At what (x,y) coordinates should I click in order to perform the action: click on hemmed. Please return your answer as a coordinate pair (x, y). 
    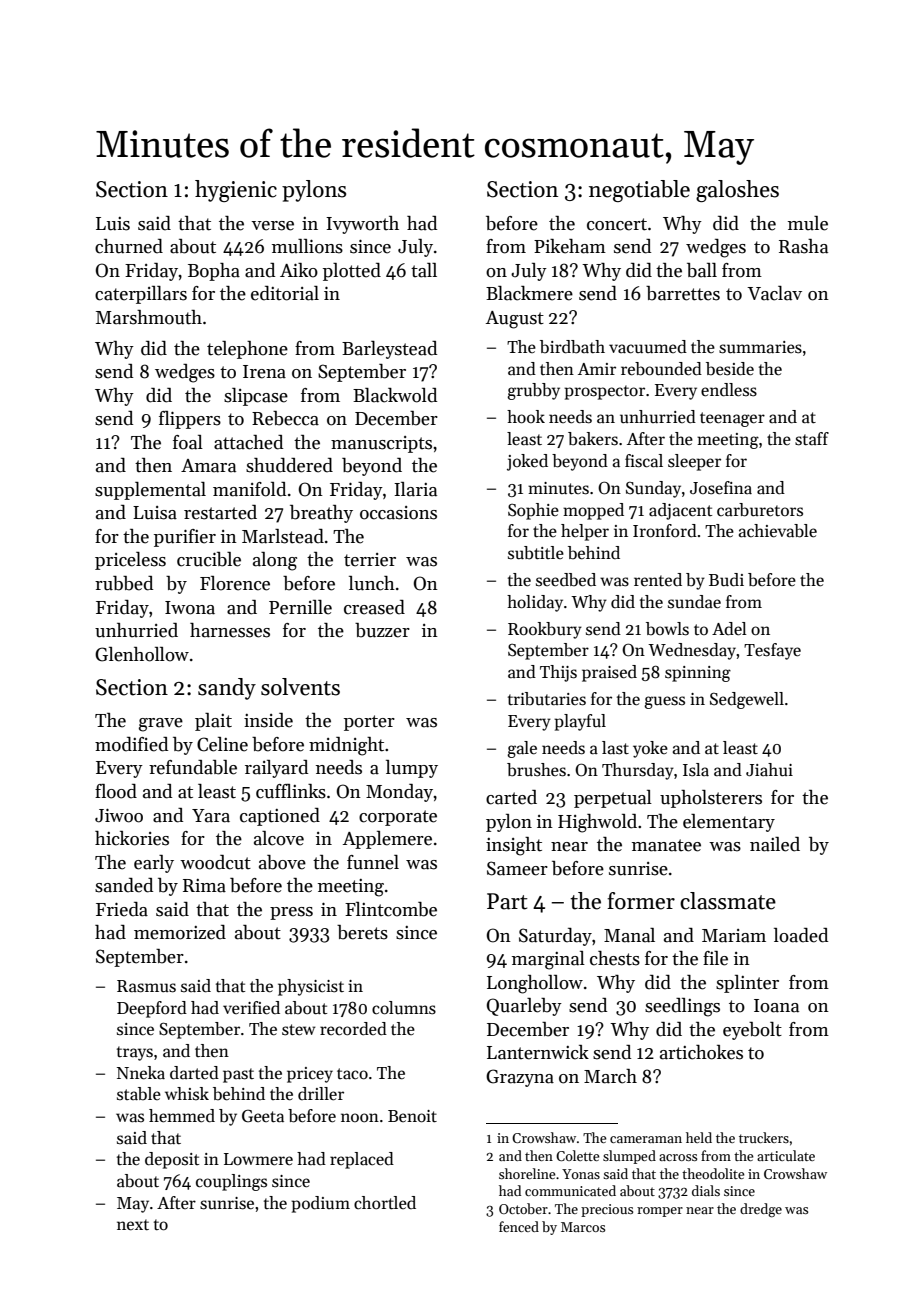
    Looking at the image, I should click on (182, 1116).
